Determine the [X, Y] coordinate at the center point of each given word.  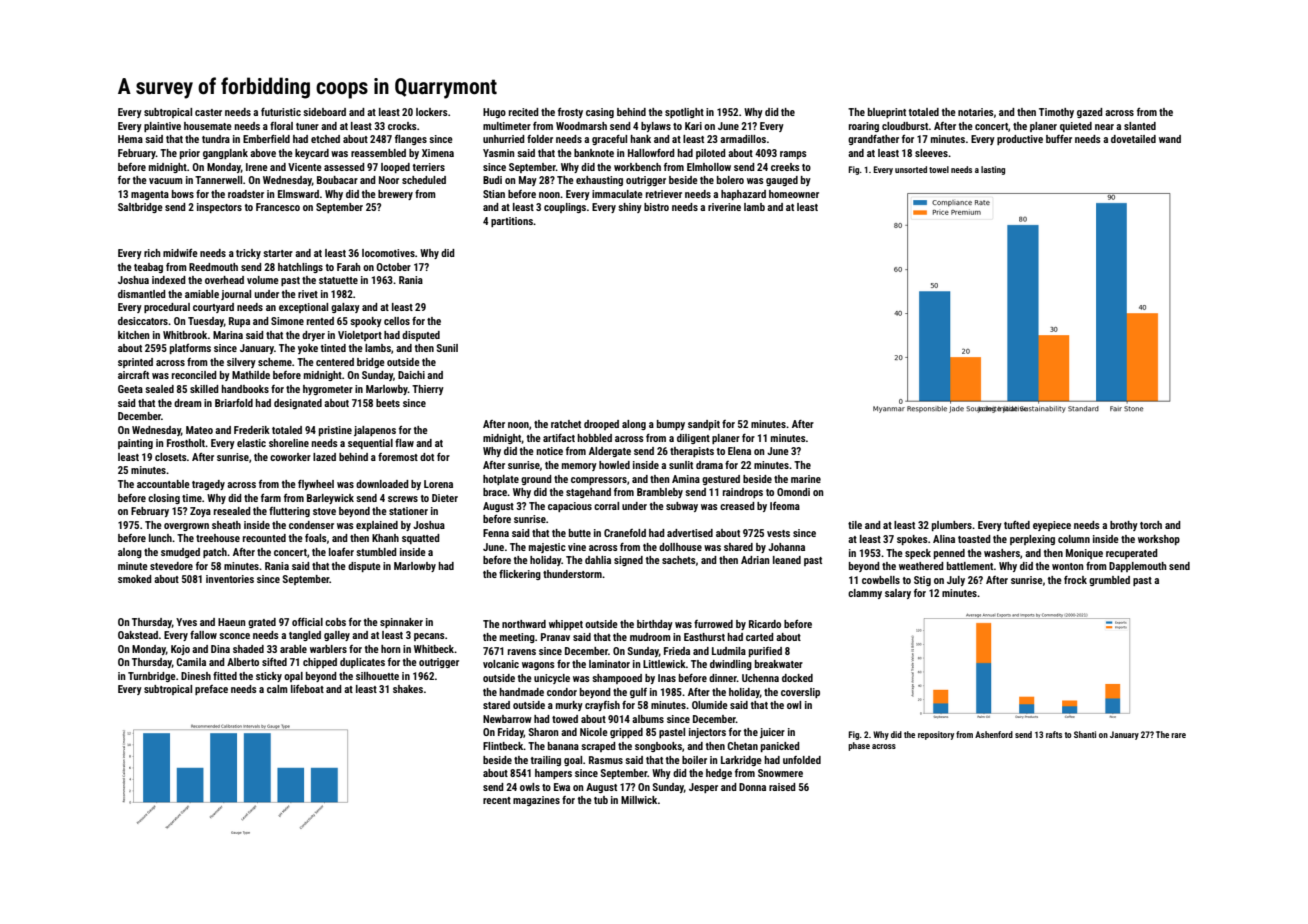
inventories [230, 579]
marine [806, 479]
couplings [565, 208]
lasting [993, 170]
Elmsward [298, 194]
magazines [536, 801]
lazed [324, 457]
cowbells [881, 580]
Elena [739, 451]
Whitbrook [185, 335]
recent [497, 800]
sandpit [704, 425]
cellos [397, 321]
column [1074, 539]
